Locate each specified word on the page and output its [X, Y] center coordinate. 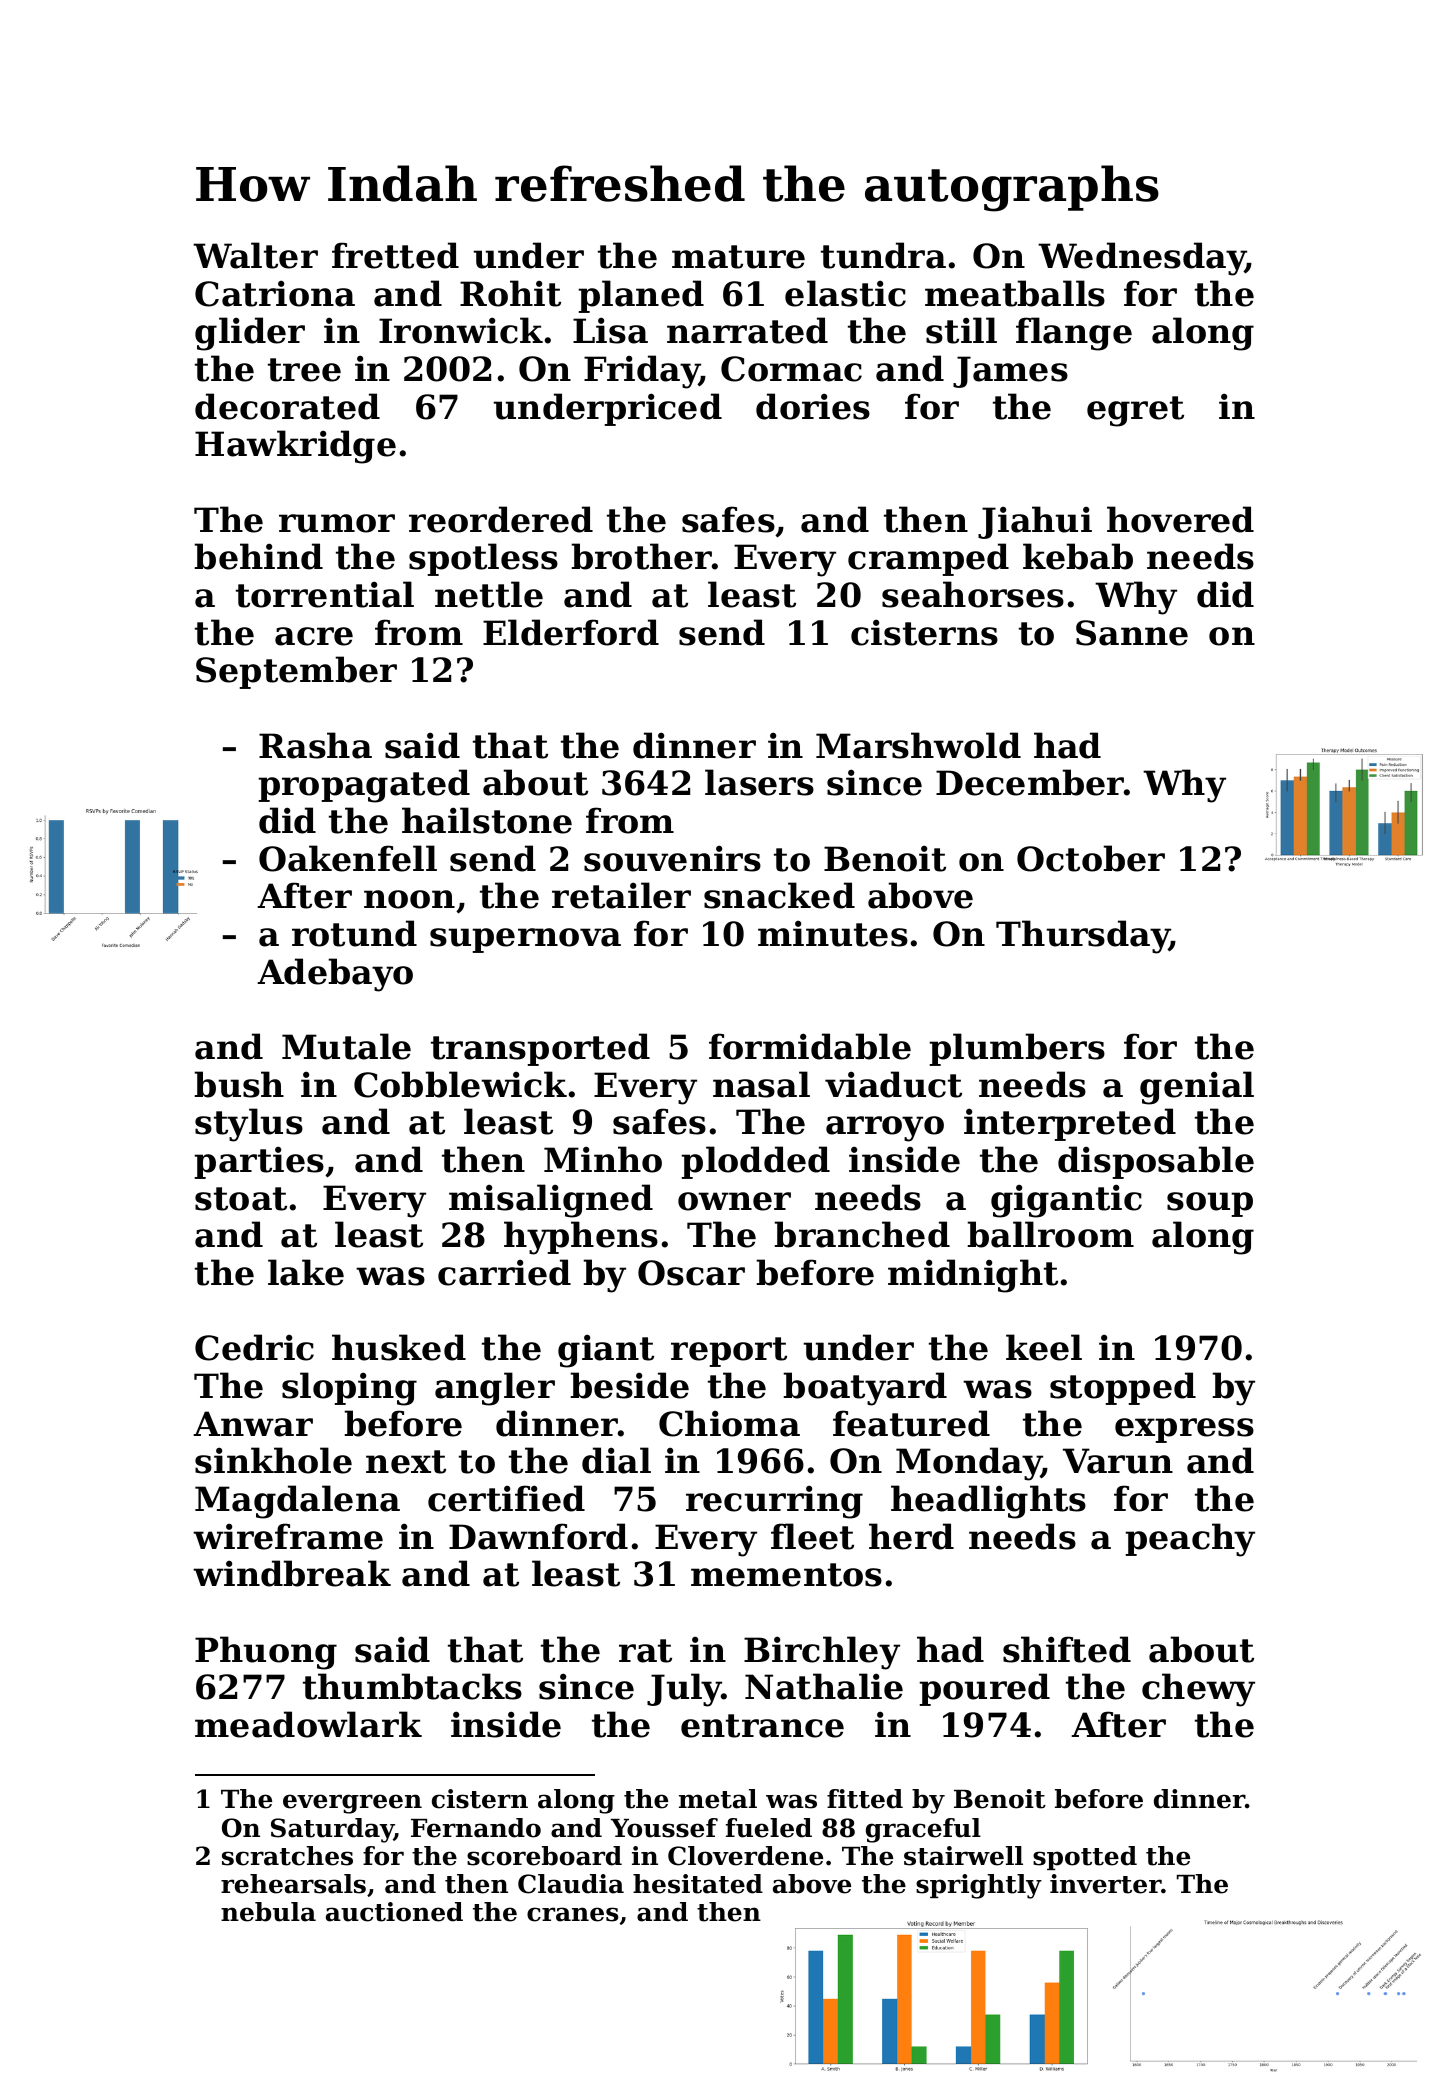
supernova [525, 940]
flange [1074, 334]
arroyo [885, 1129]
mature [738, 257]
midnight [973, 1276]
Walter [255, 255]
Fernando [476, 1828]
